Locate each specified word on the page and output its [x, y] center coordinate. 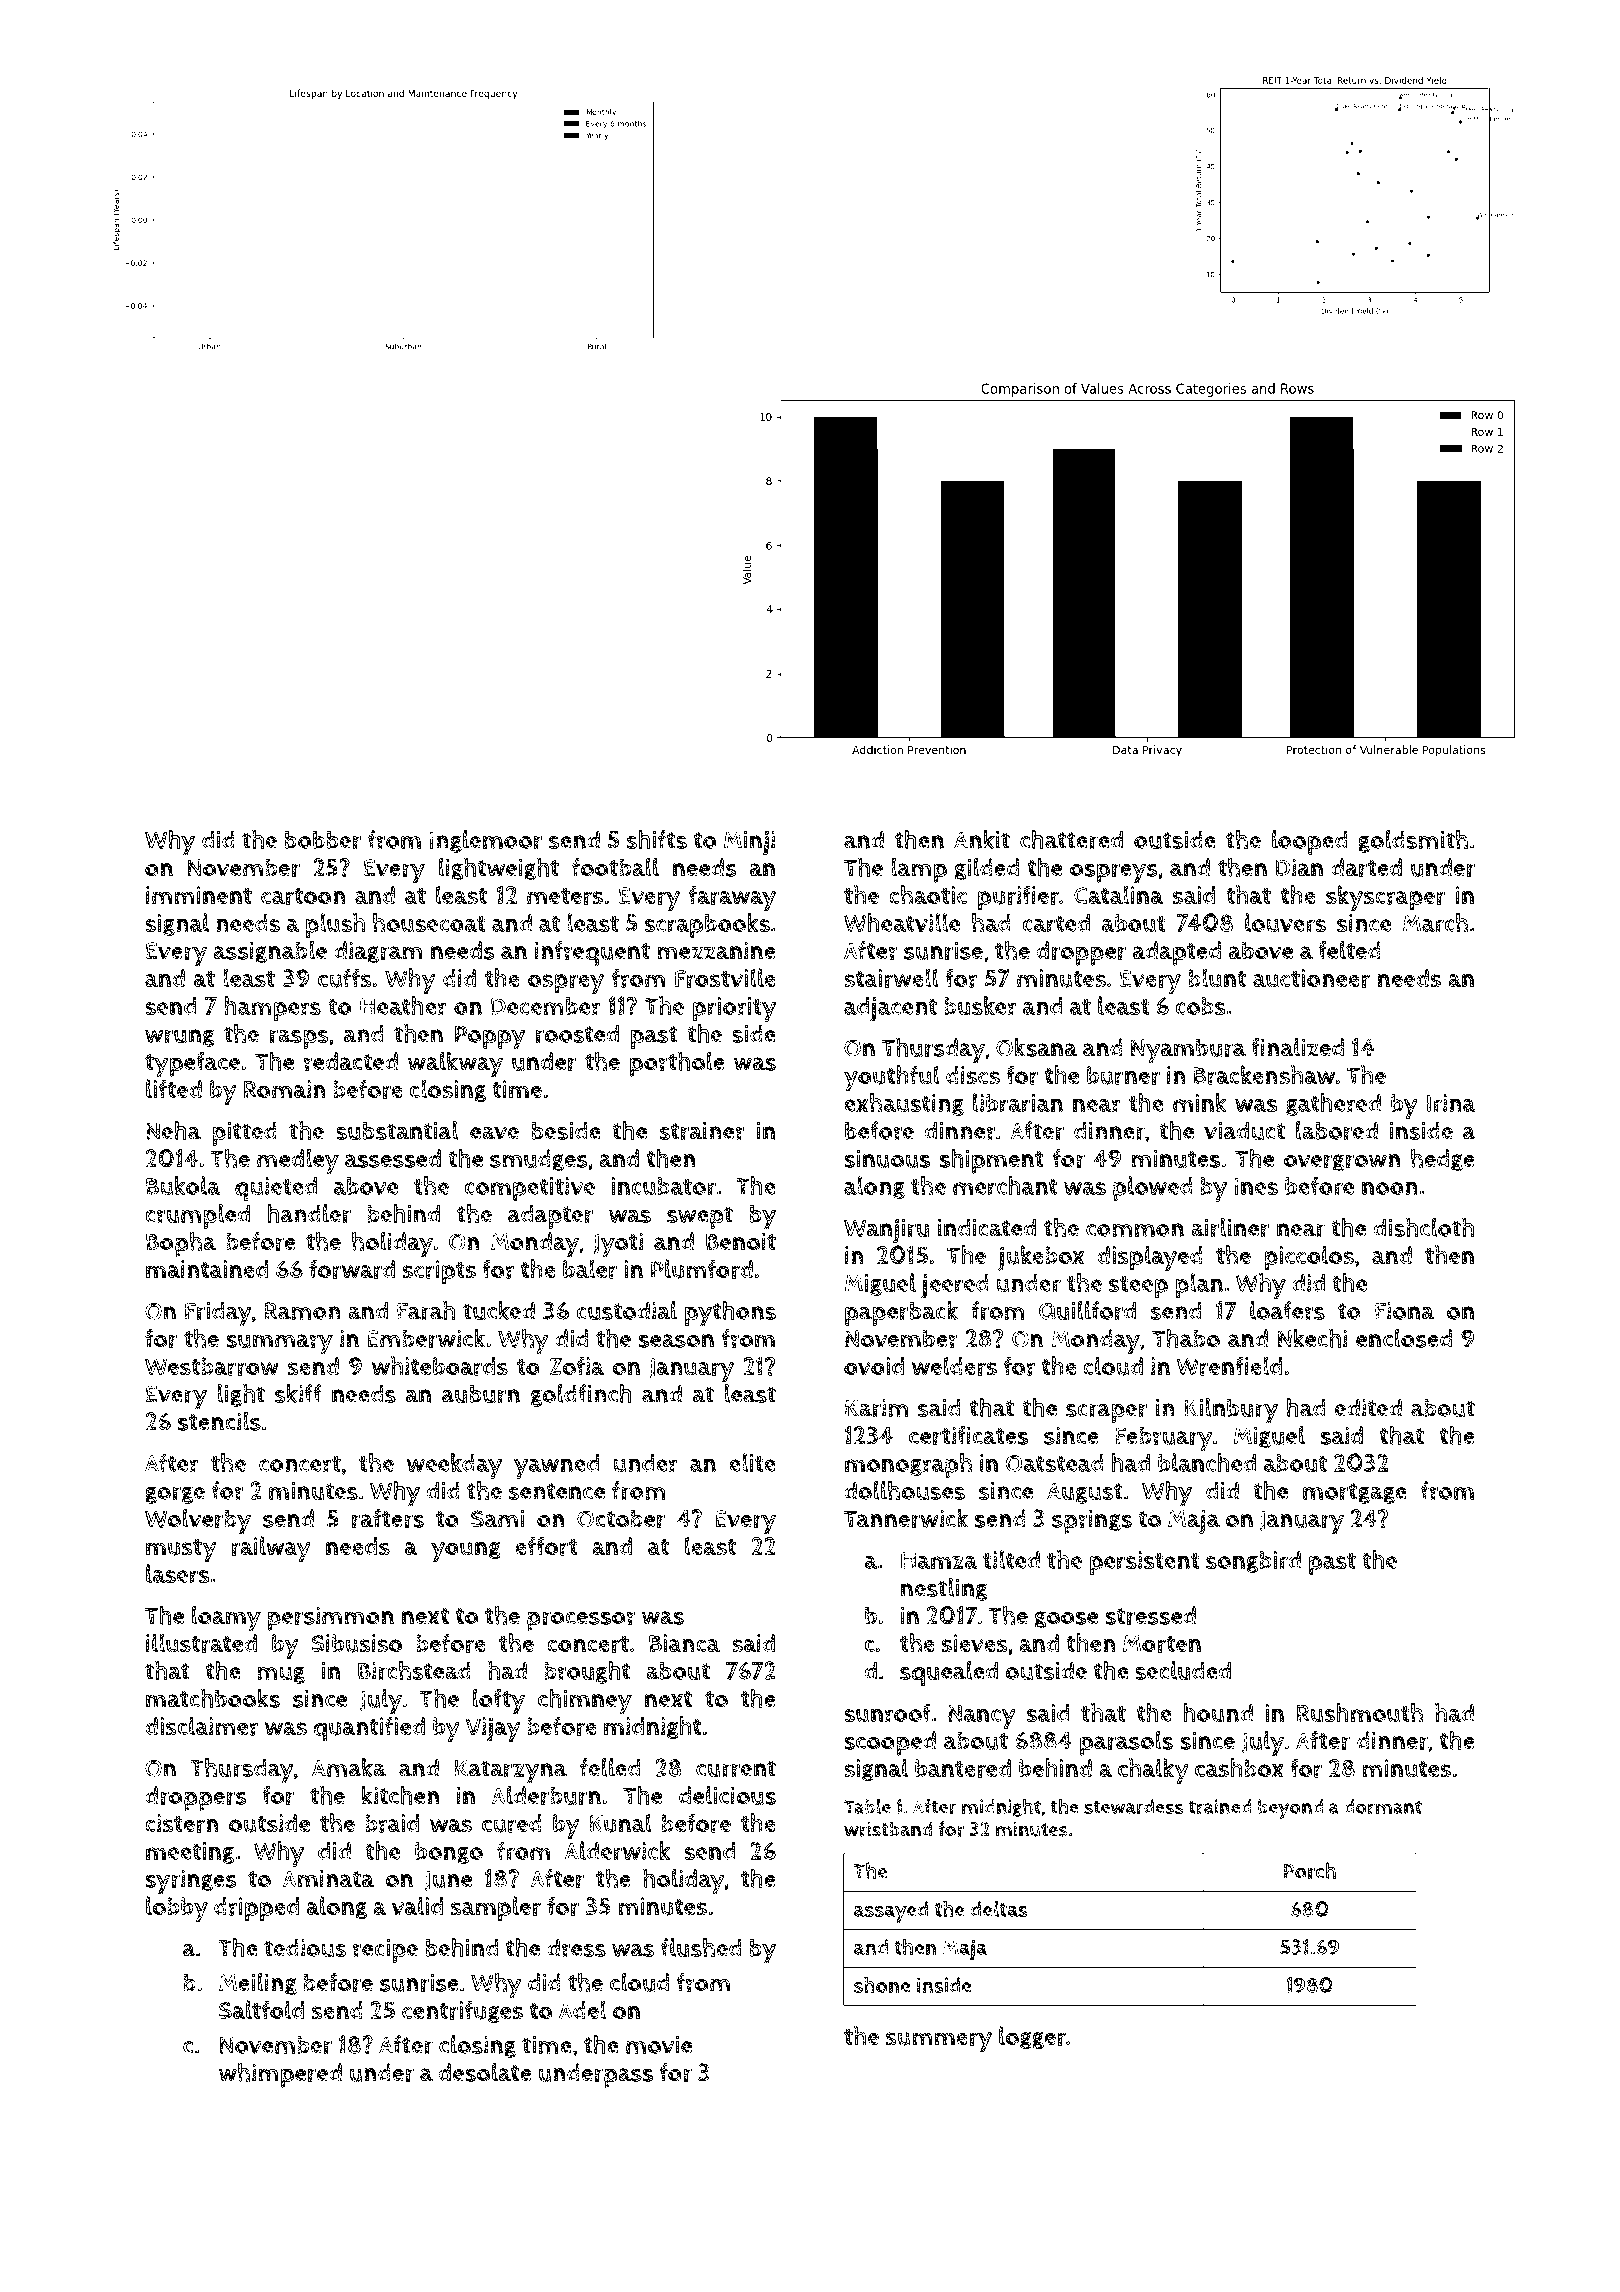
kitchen [401, 1795]
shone [882, 1984]
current [736, 1768]
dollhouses [904, 1490]
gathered [1333, 1104]
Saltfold [261, 2009]
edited [1368, 1407]
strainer [702, 1131]
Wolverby [198, 1521]
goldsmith [1413, 841]
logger [1032, 2037]
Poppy [490, 1038]
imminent [199, 895]
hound [1218, 1713]
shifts [657, 839]
